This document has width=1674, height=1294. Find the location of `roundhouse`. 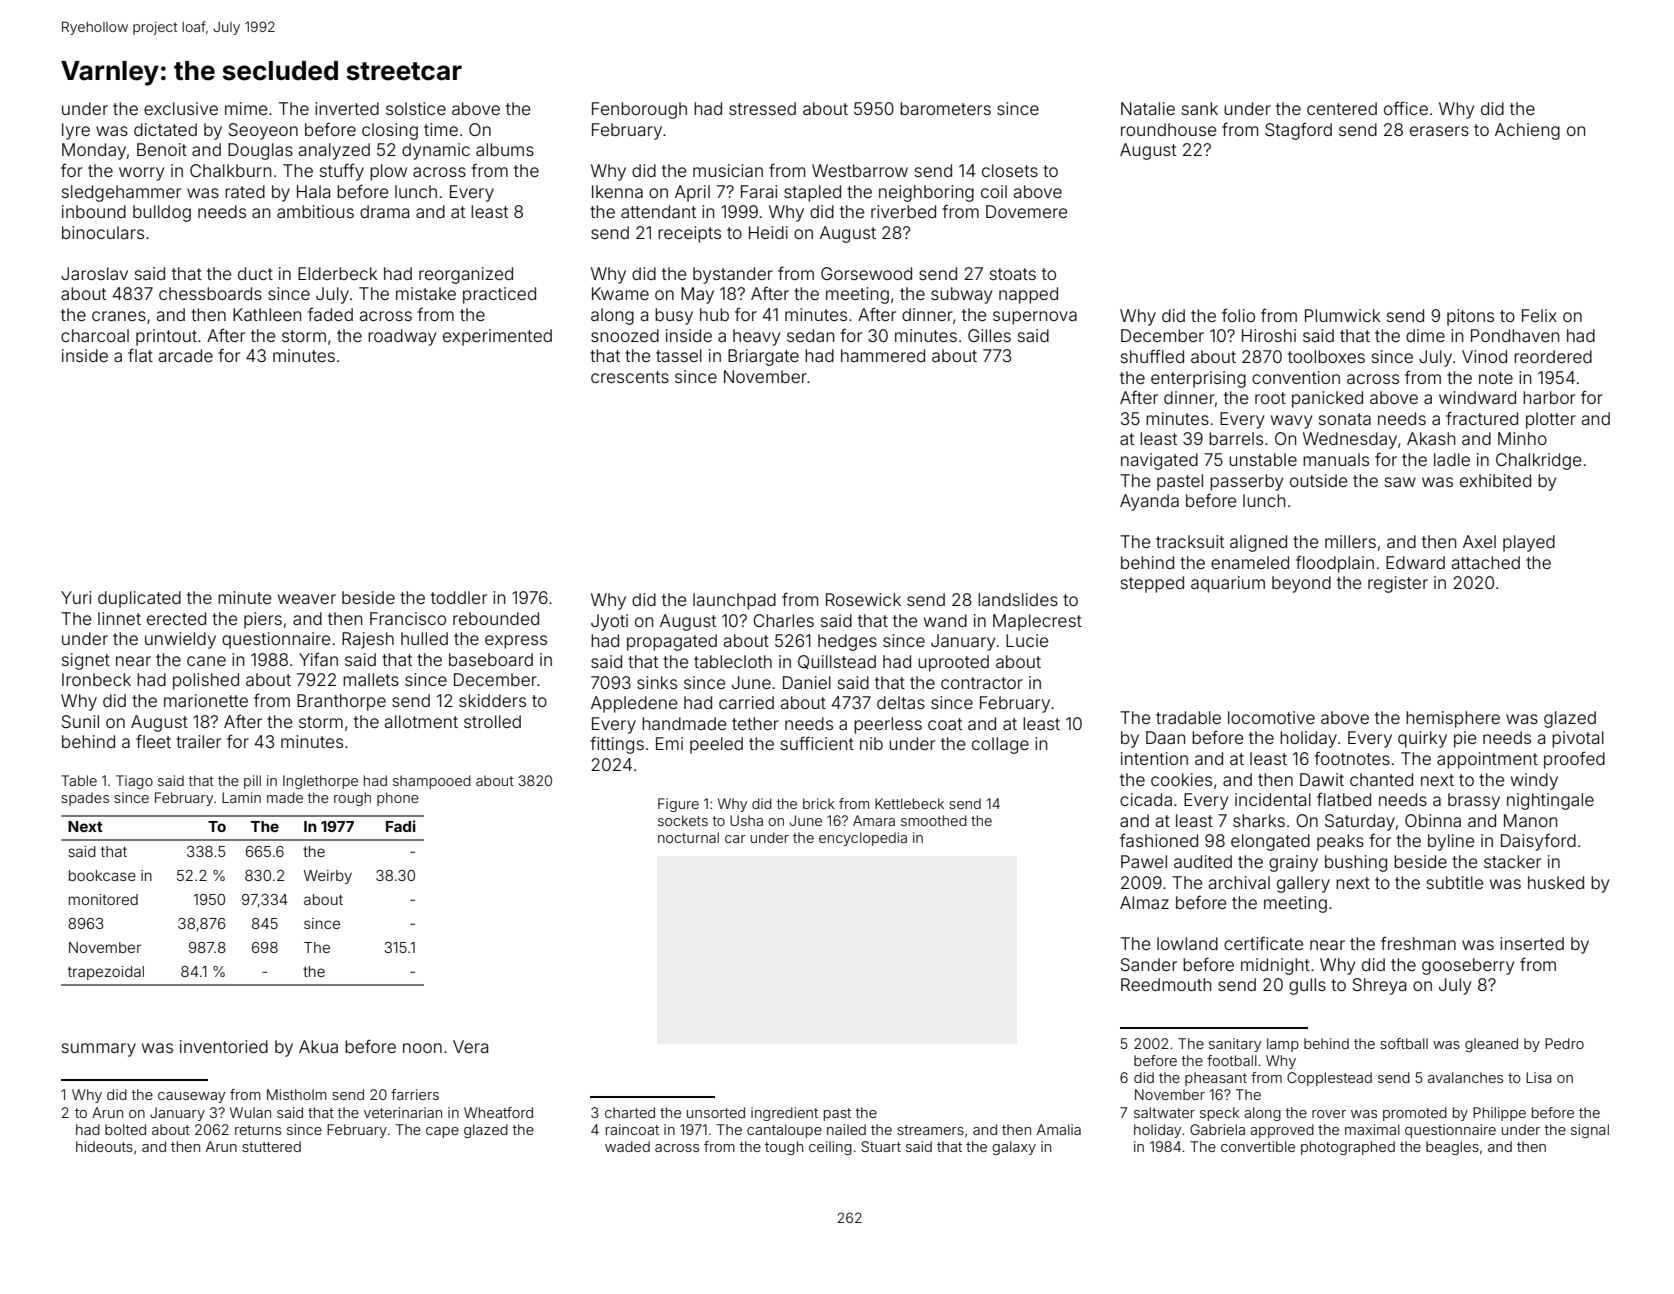

roundhouse is located at coordinates (1169, 129).
